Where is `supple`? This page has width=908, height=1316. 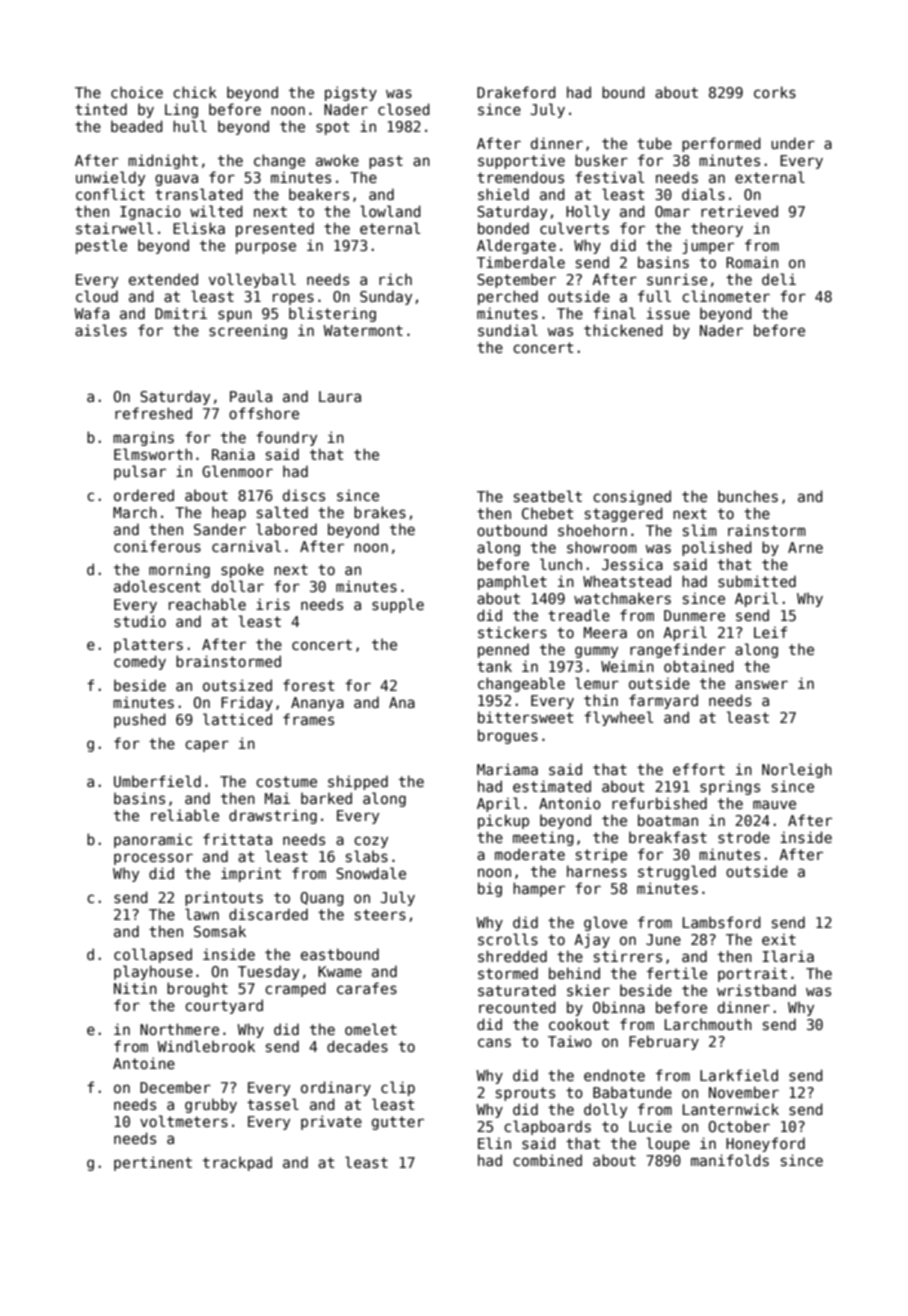 supple is located at coordinates (398, 605).
